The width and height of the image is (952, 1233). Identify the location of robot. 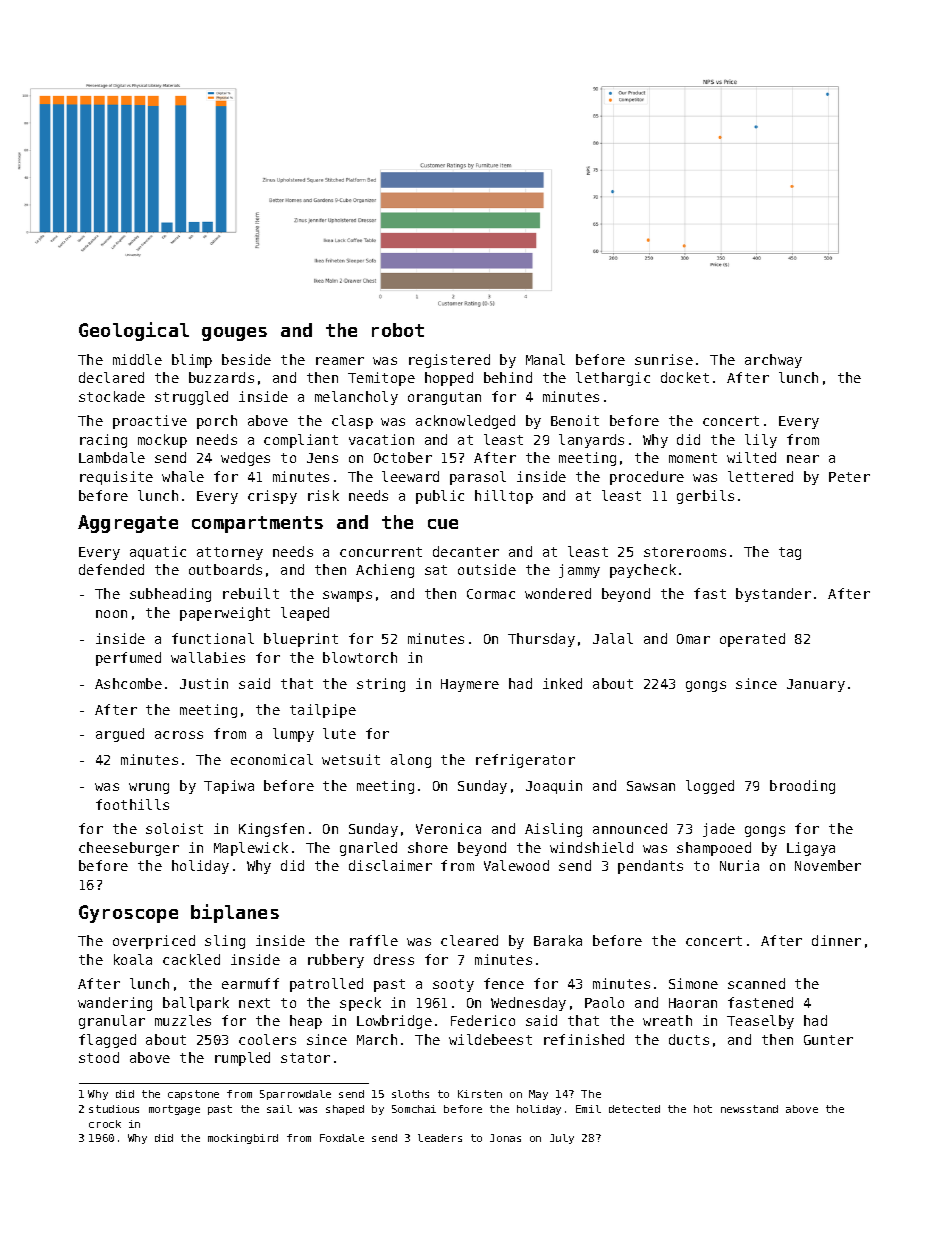
(398, 330).
